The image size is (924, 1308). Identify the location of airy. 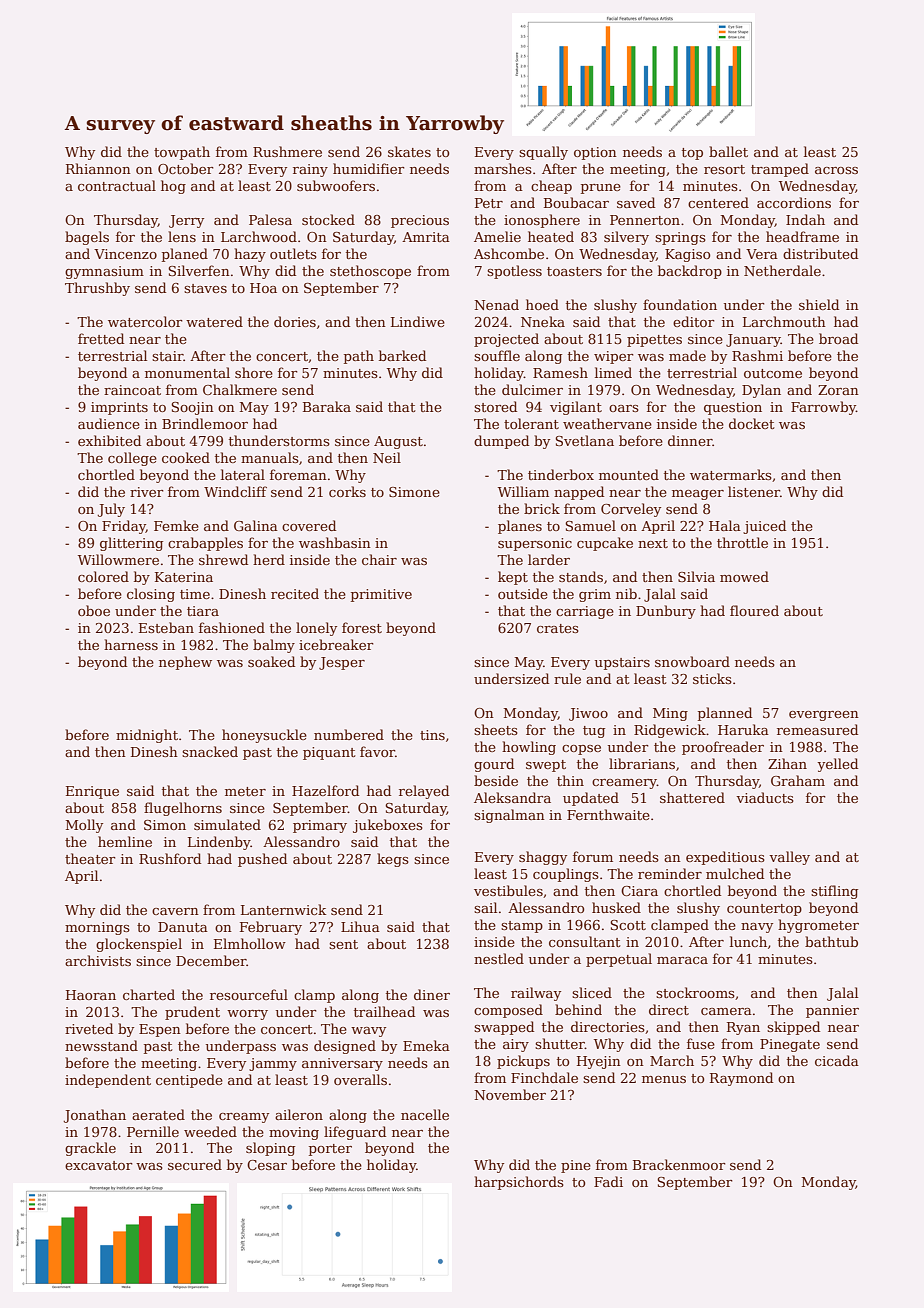
(516, 1045).
